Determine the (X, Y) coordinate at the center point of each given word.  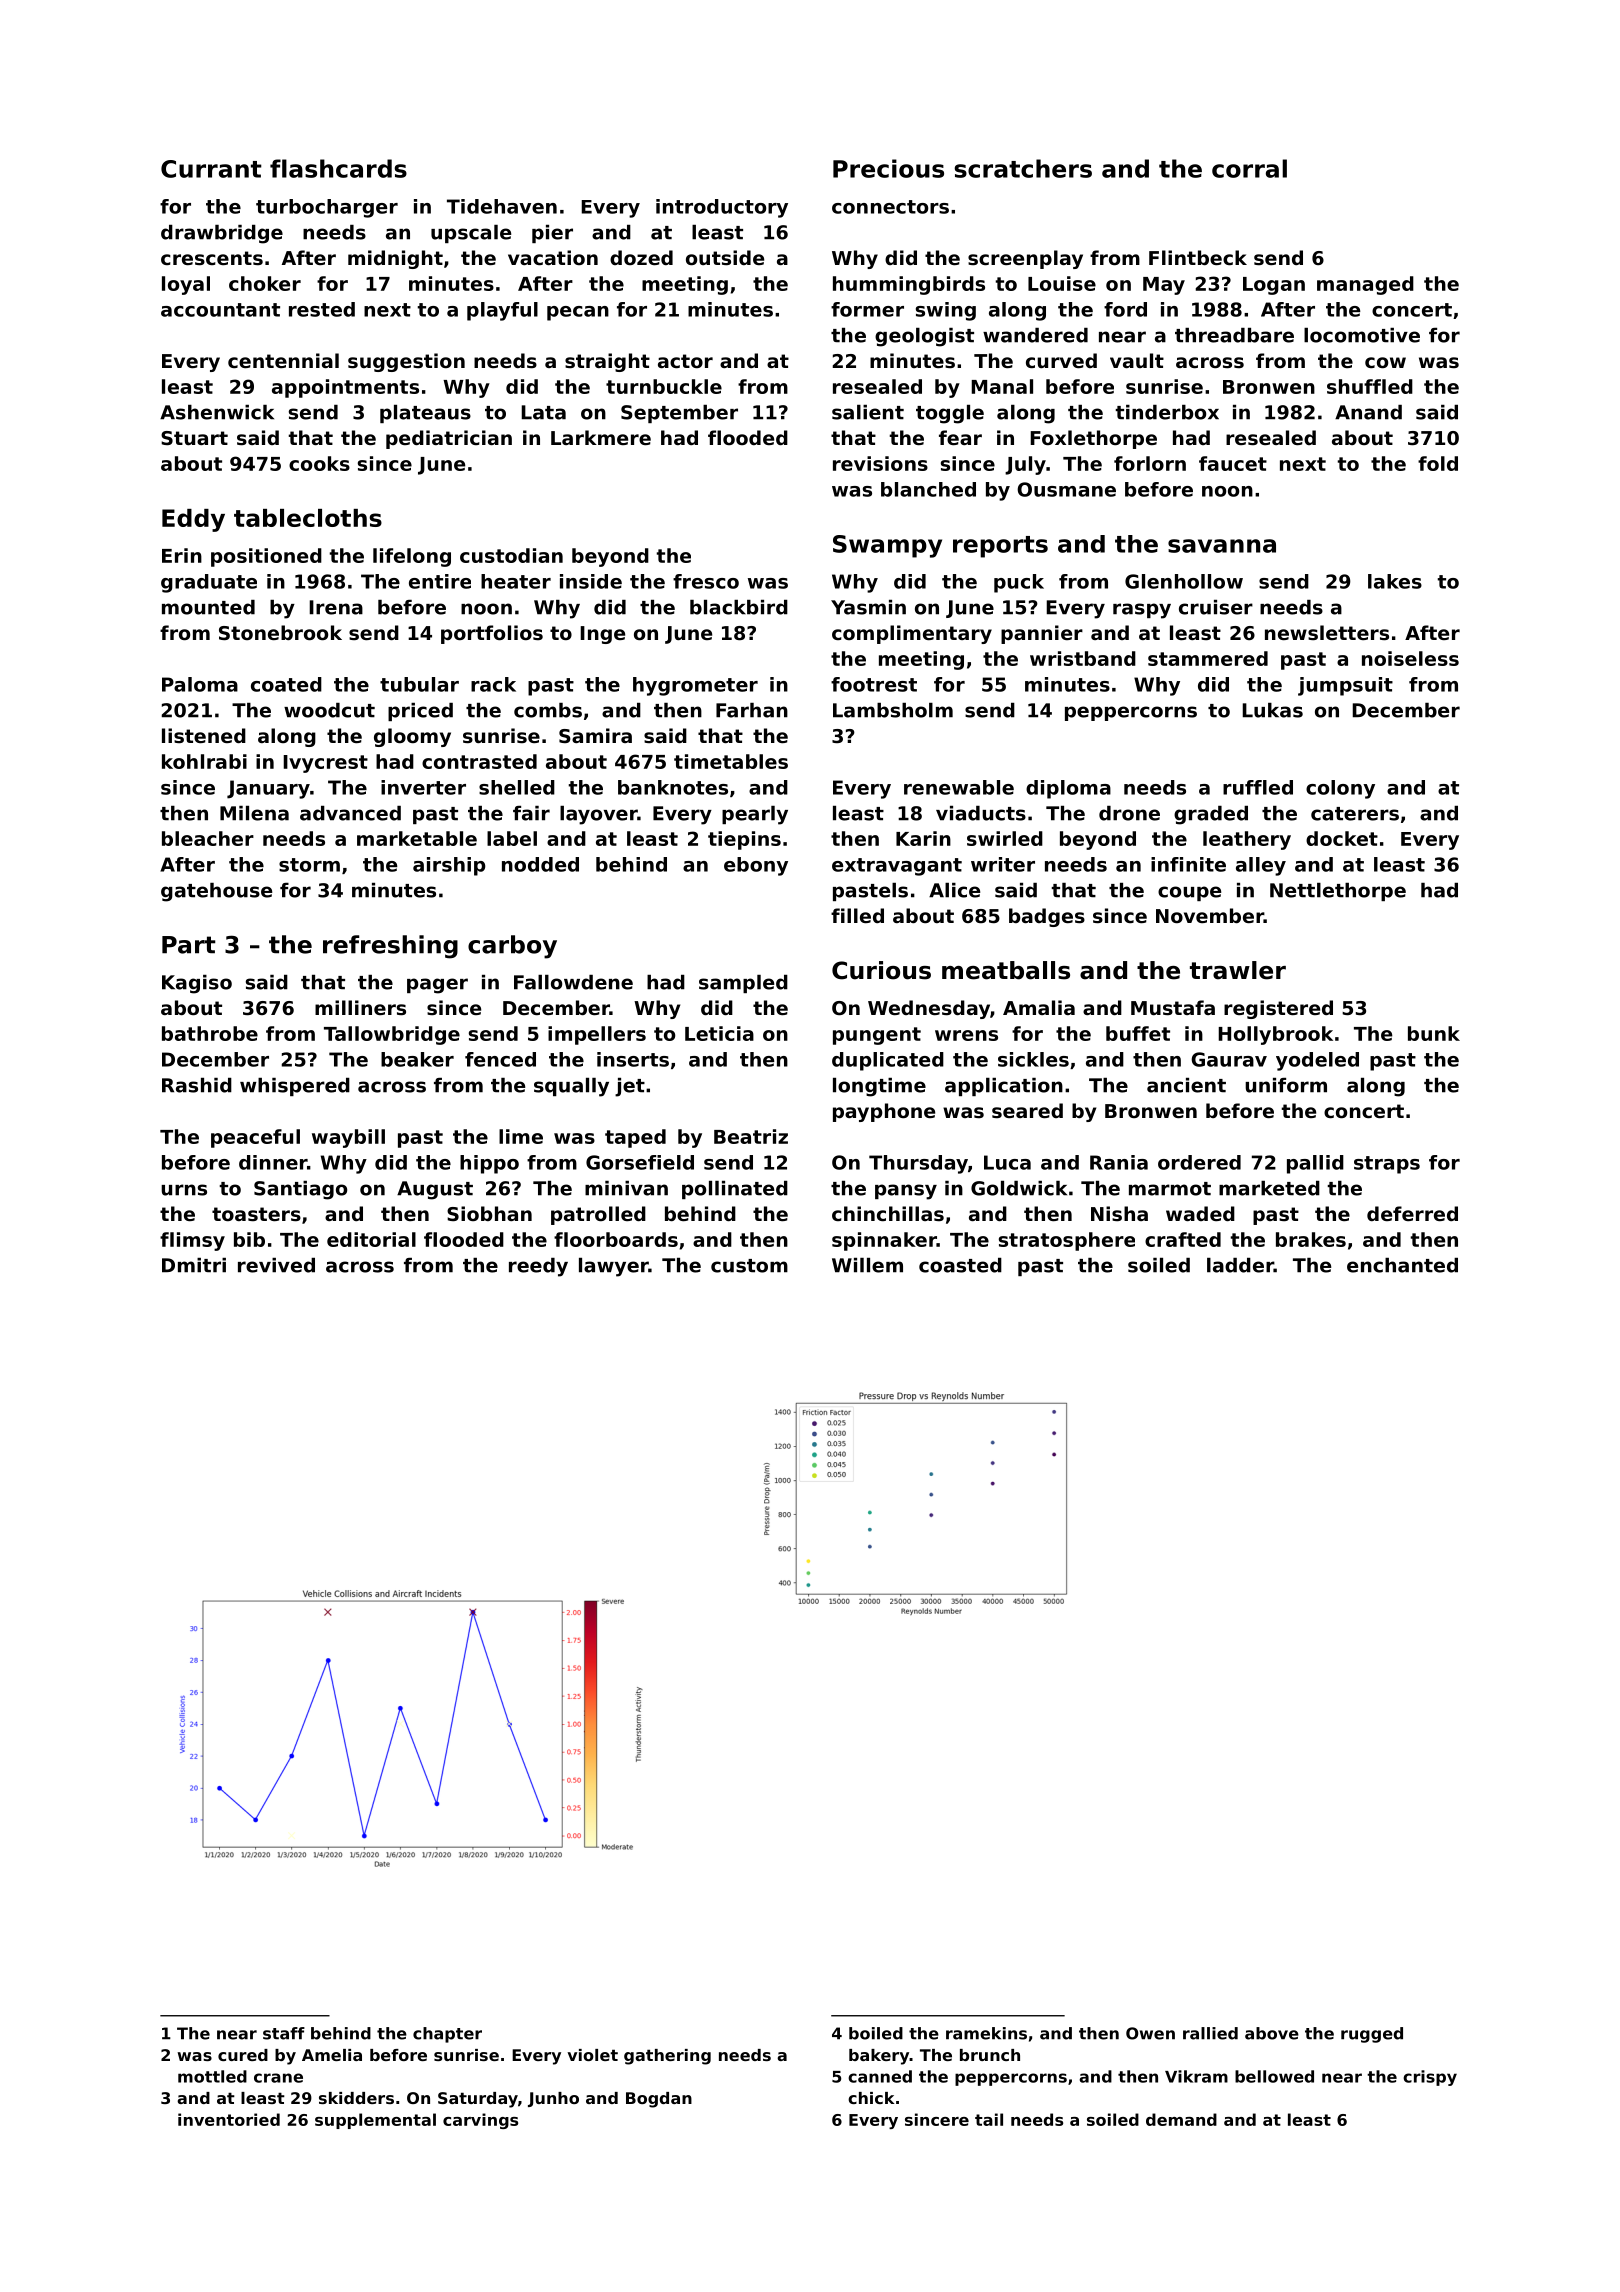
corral (1249, 168)
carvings (480, 2121)
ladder (1240, 1265)
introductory (722, 208)
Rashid (197, 1085)
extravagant (897, 867)
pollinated (735, 1190)
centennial (283, 360)
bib (249, 1239)
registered (1278, 1009)
